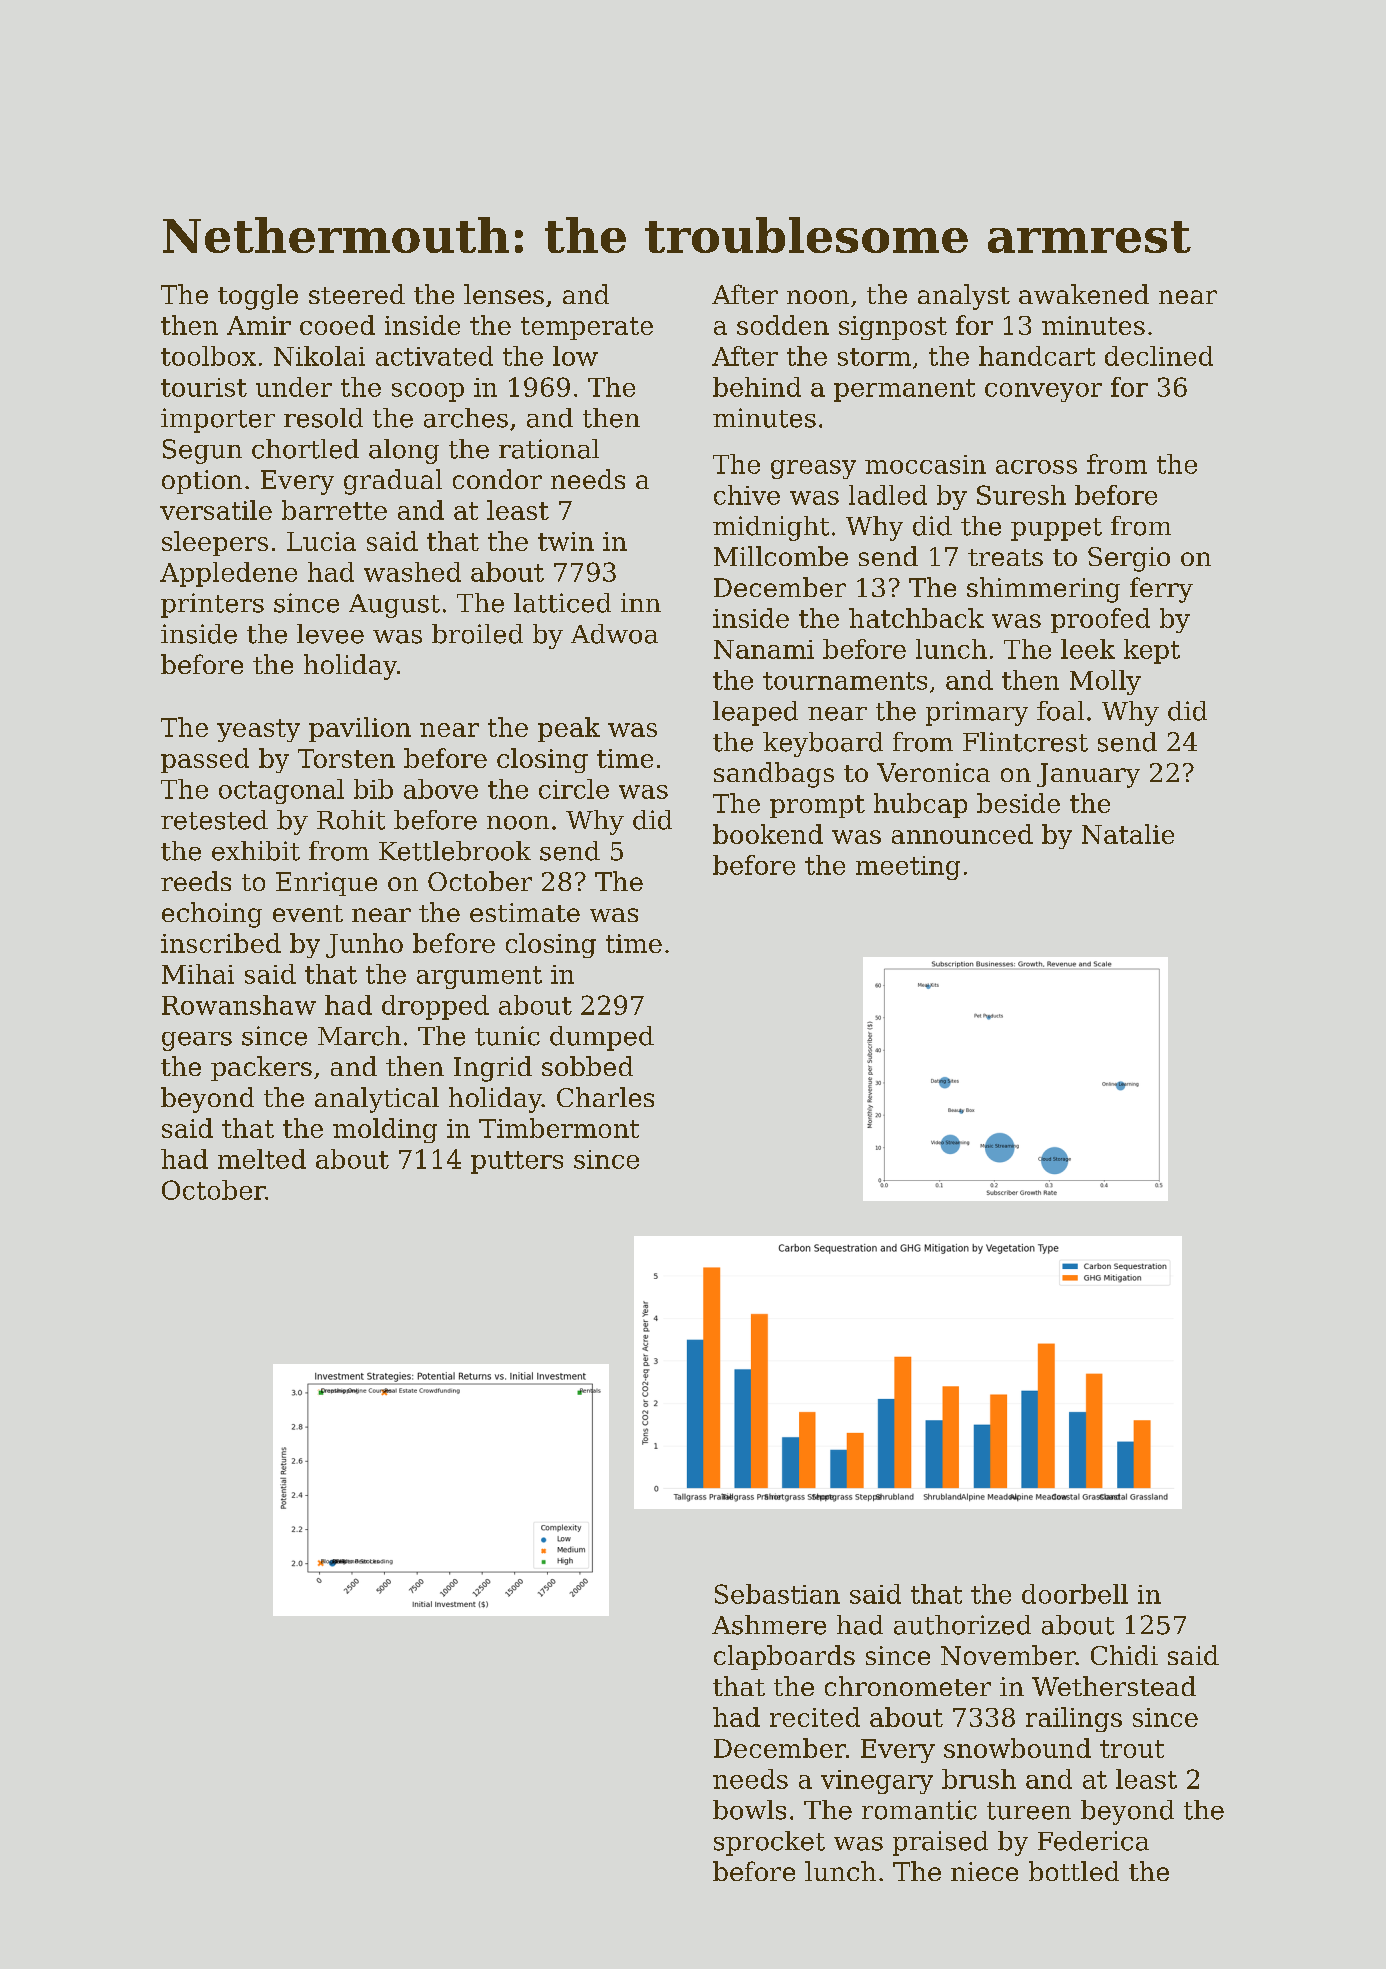  I want to click on doorbell, so click(1075, 1594).
